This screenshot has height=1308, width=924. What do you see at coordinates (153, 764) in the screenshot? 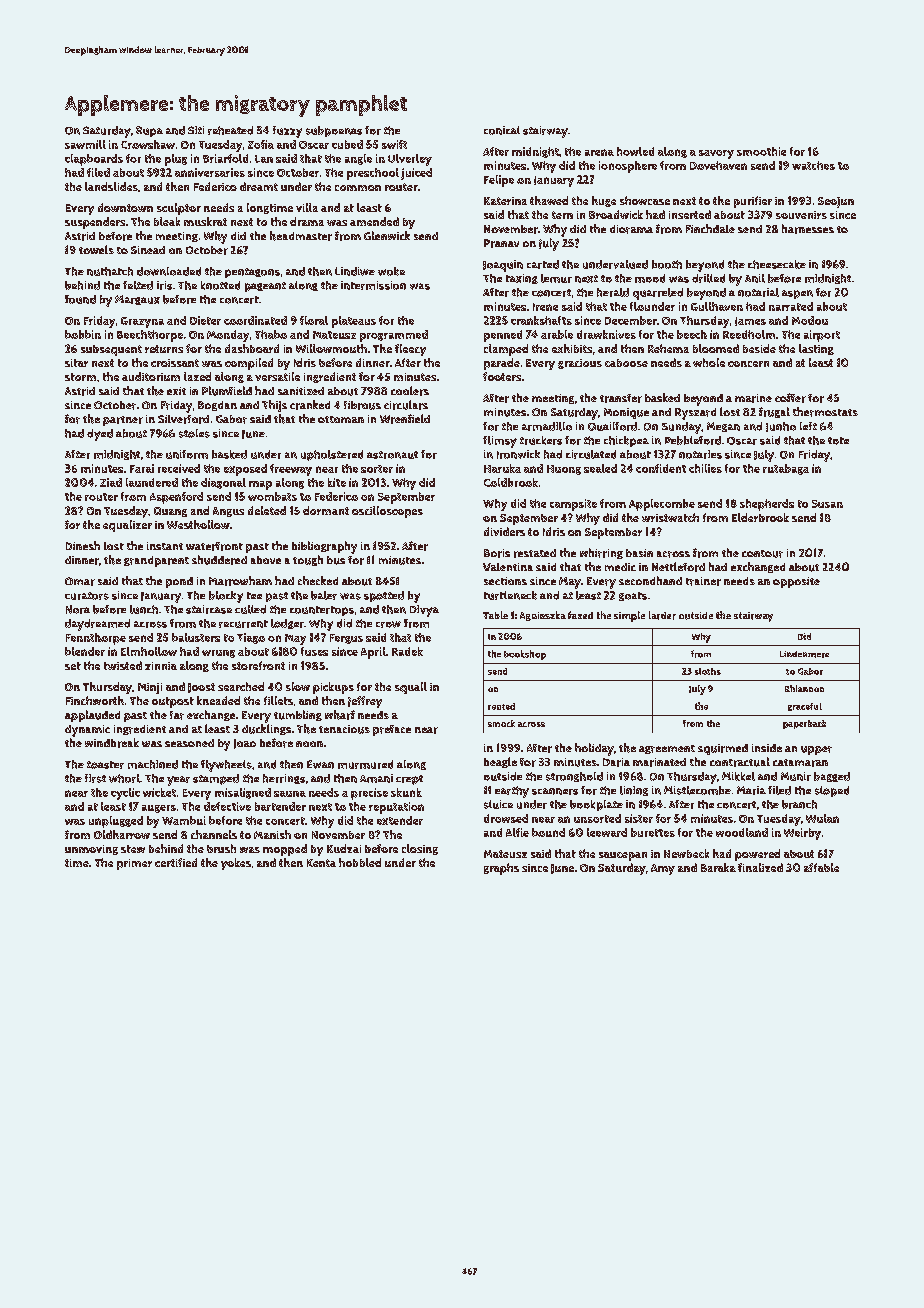
I see `machined` at bounding box center [153, 764].
